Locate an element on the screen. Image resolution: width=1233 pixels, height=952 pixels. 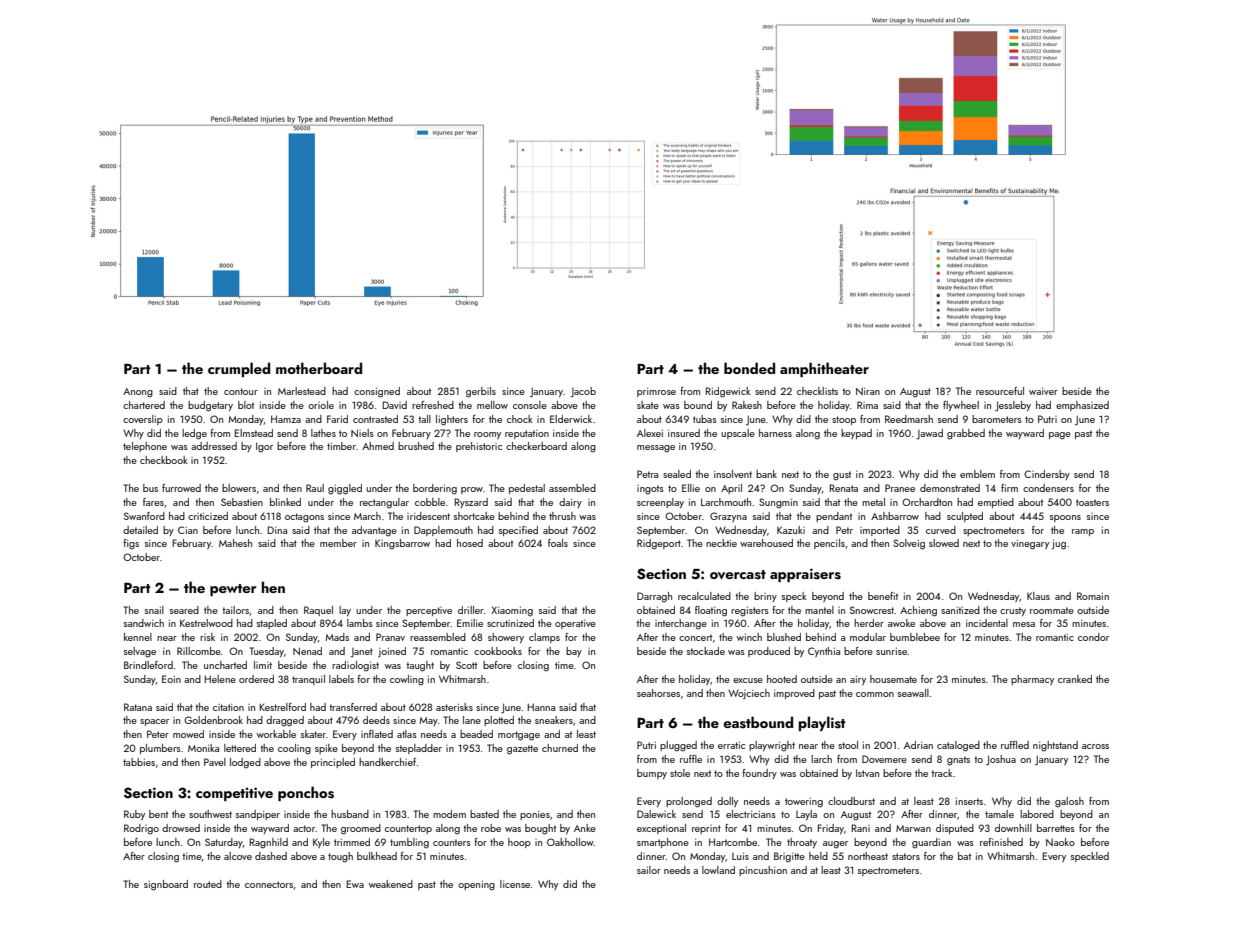
oriole is located at coordinates (321, 405).
